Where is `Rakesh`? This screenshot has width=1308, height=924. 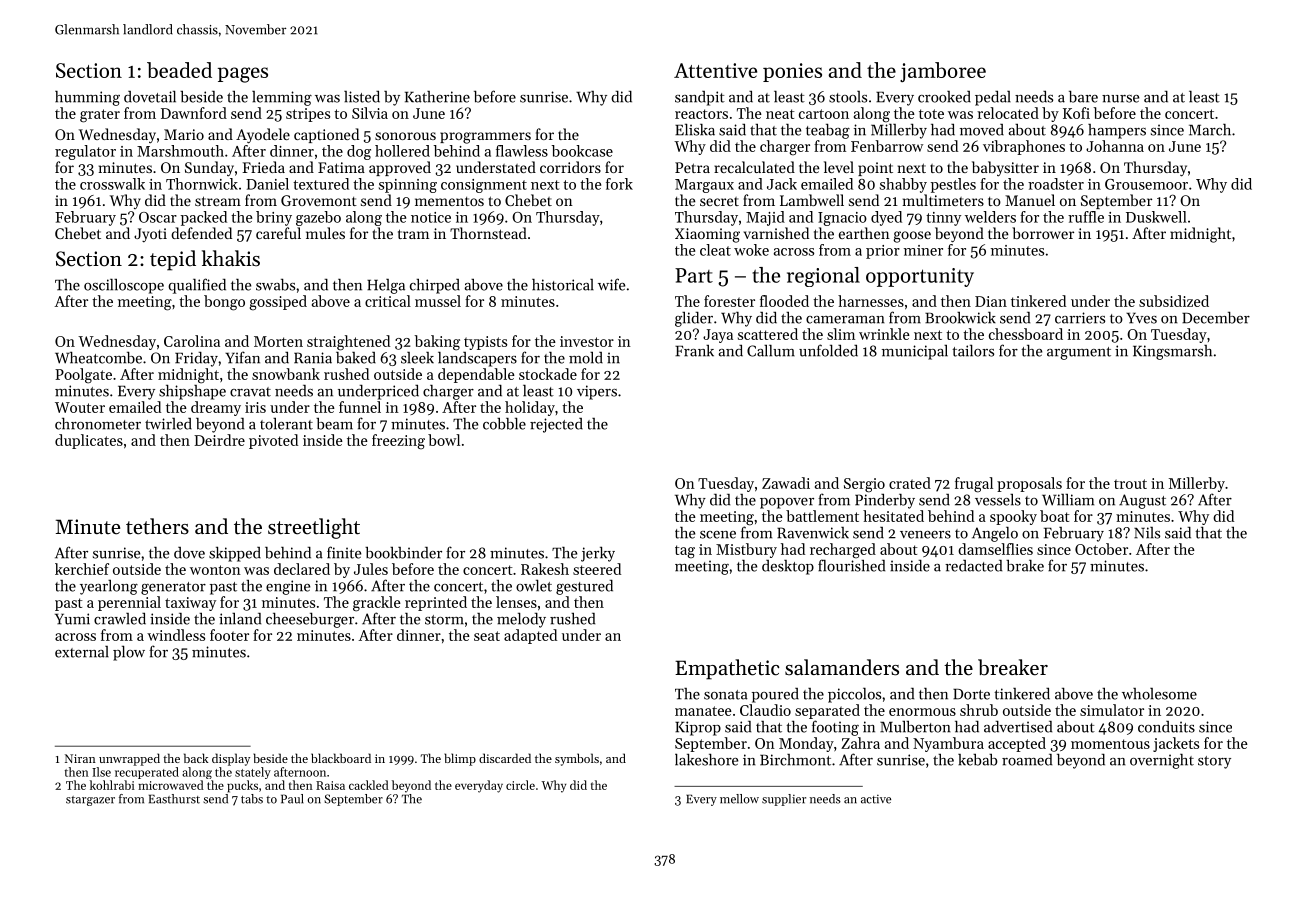 Rakesh is located at coordinates (545, 569).
